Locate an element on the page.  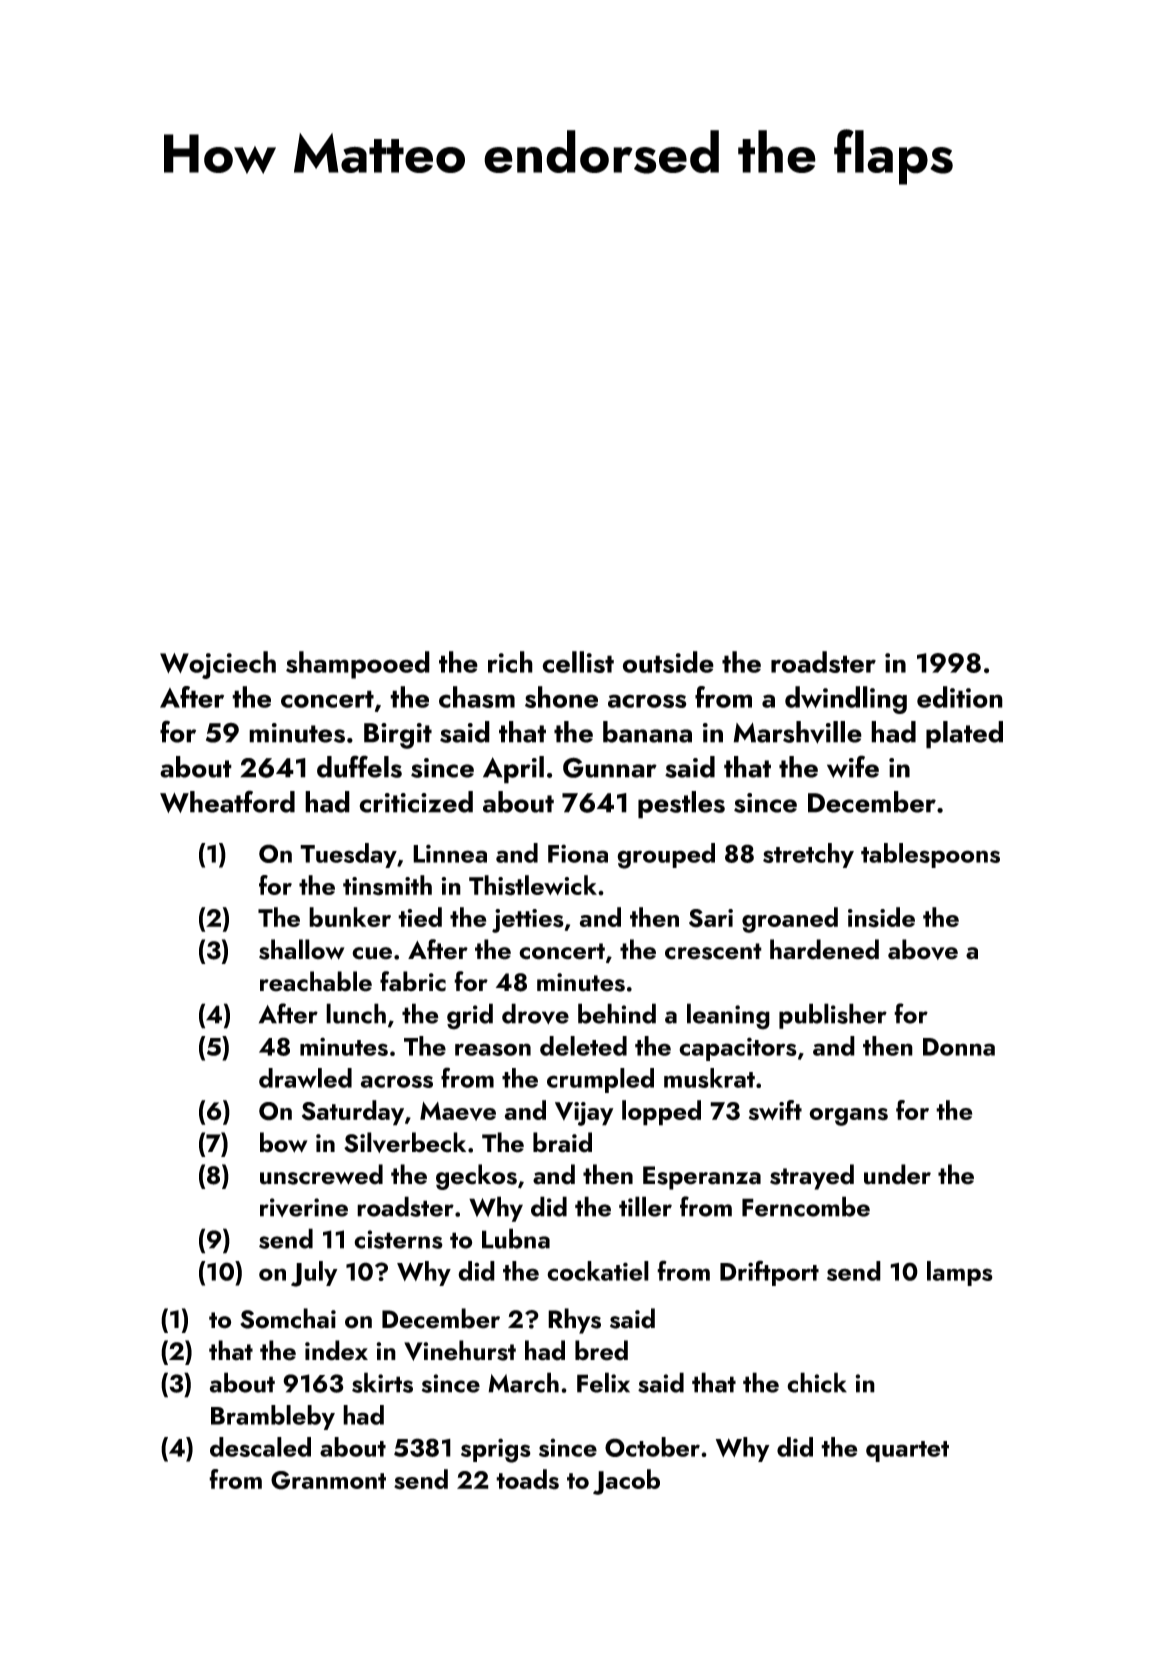
skirts is located at coordinates (382, 1382).
